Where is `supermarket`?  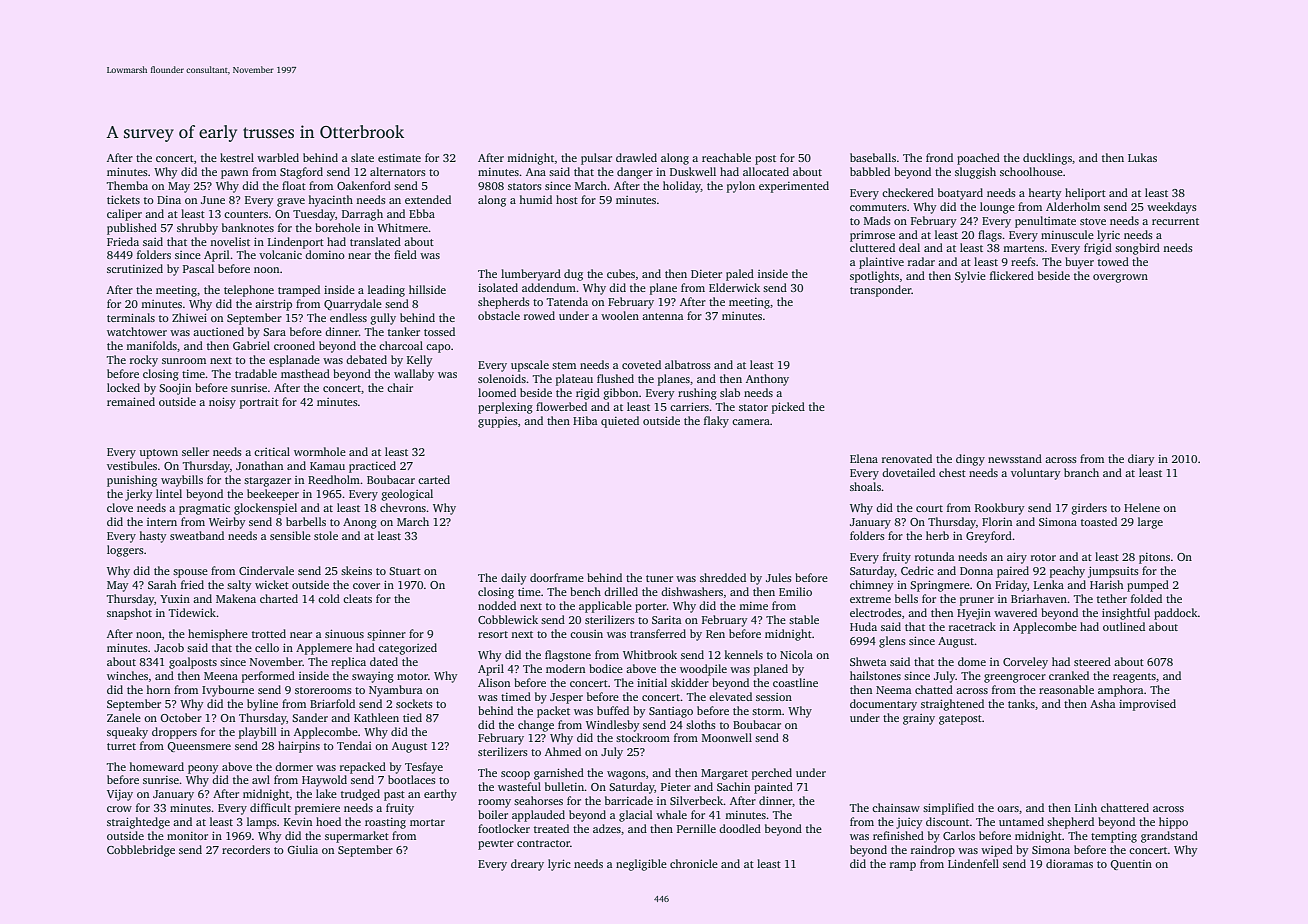
supermarket is located at coordinates (357, 837).
